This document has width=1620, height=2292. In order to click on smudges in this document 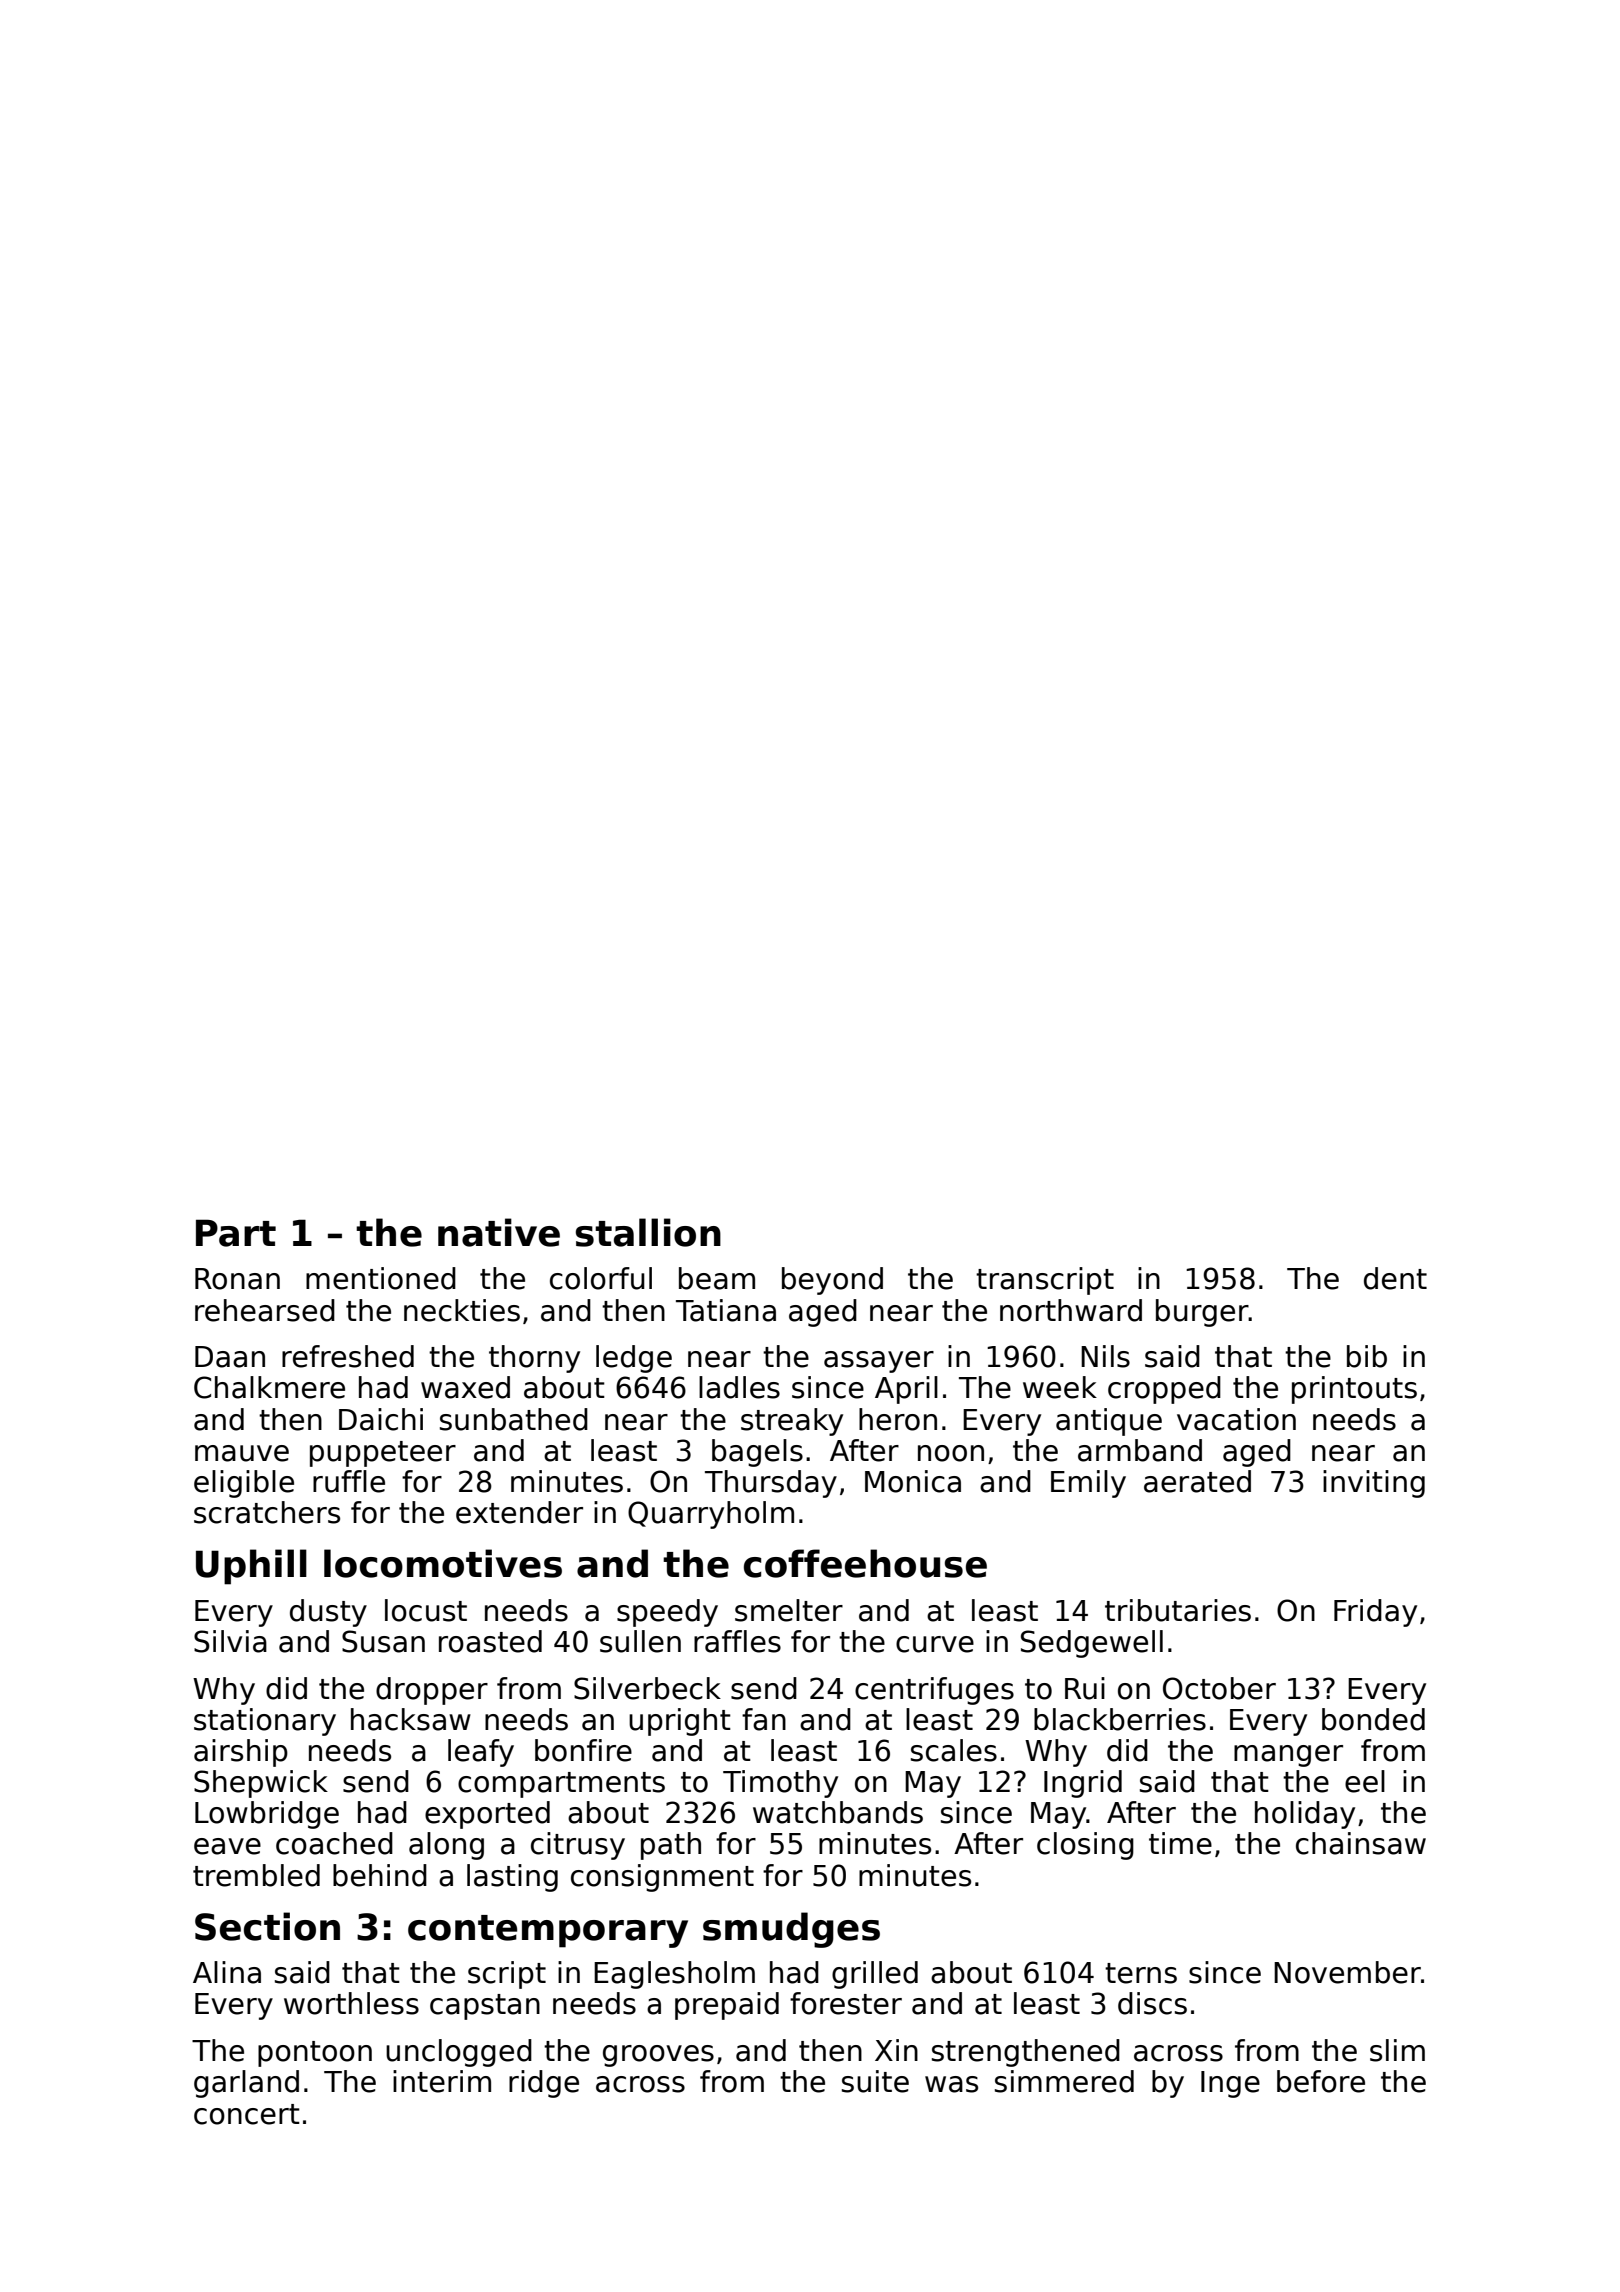, I will do `click(791, 1930)`.
